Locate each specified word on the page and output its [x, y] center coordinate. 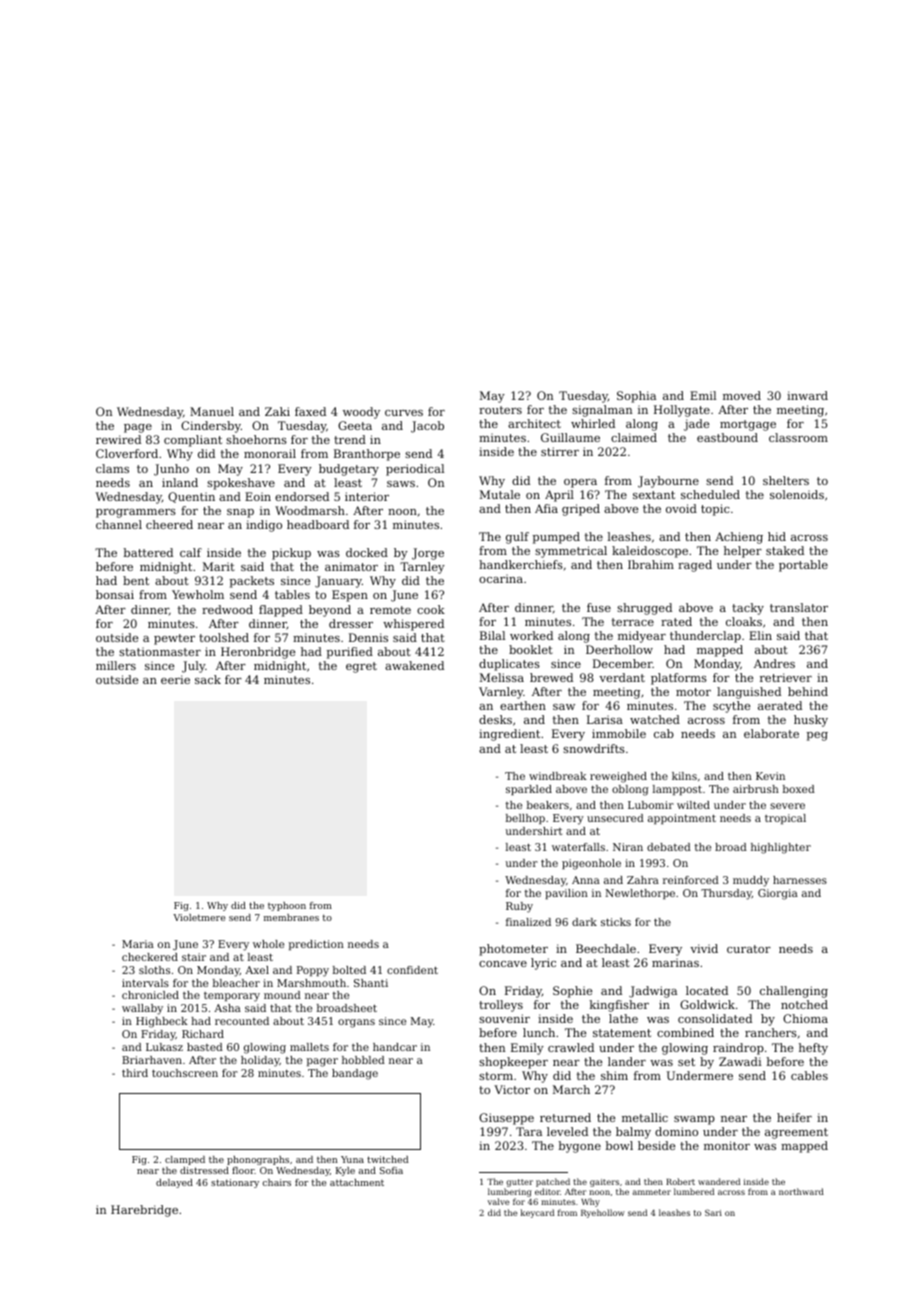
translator [799, 607]
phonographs [258, 1160]
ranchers [771, 1032]
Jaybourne [668, 482]
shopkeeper [513, 1063]
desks [495, 719]
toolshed [224, 637]
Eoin [258, 496]
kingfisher [619, 1006]
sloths [154, 970]
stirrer [560, 451]
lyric [543, 964]
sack [208, 679]
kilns [684, 776]
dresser [351, 623]
